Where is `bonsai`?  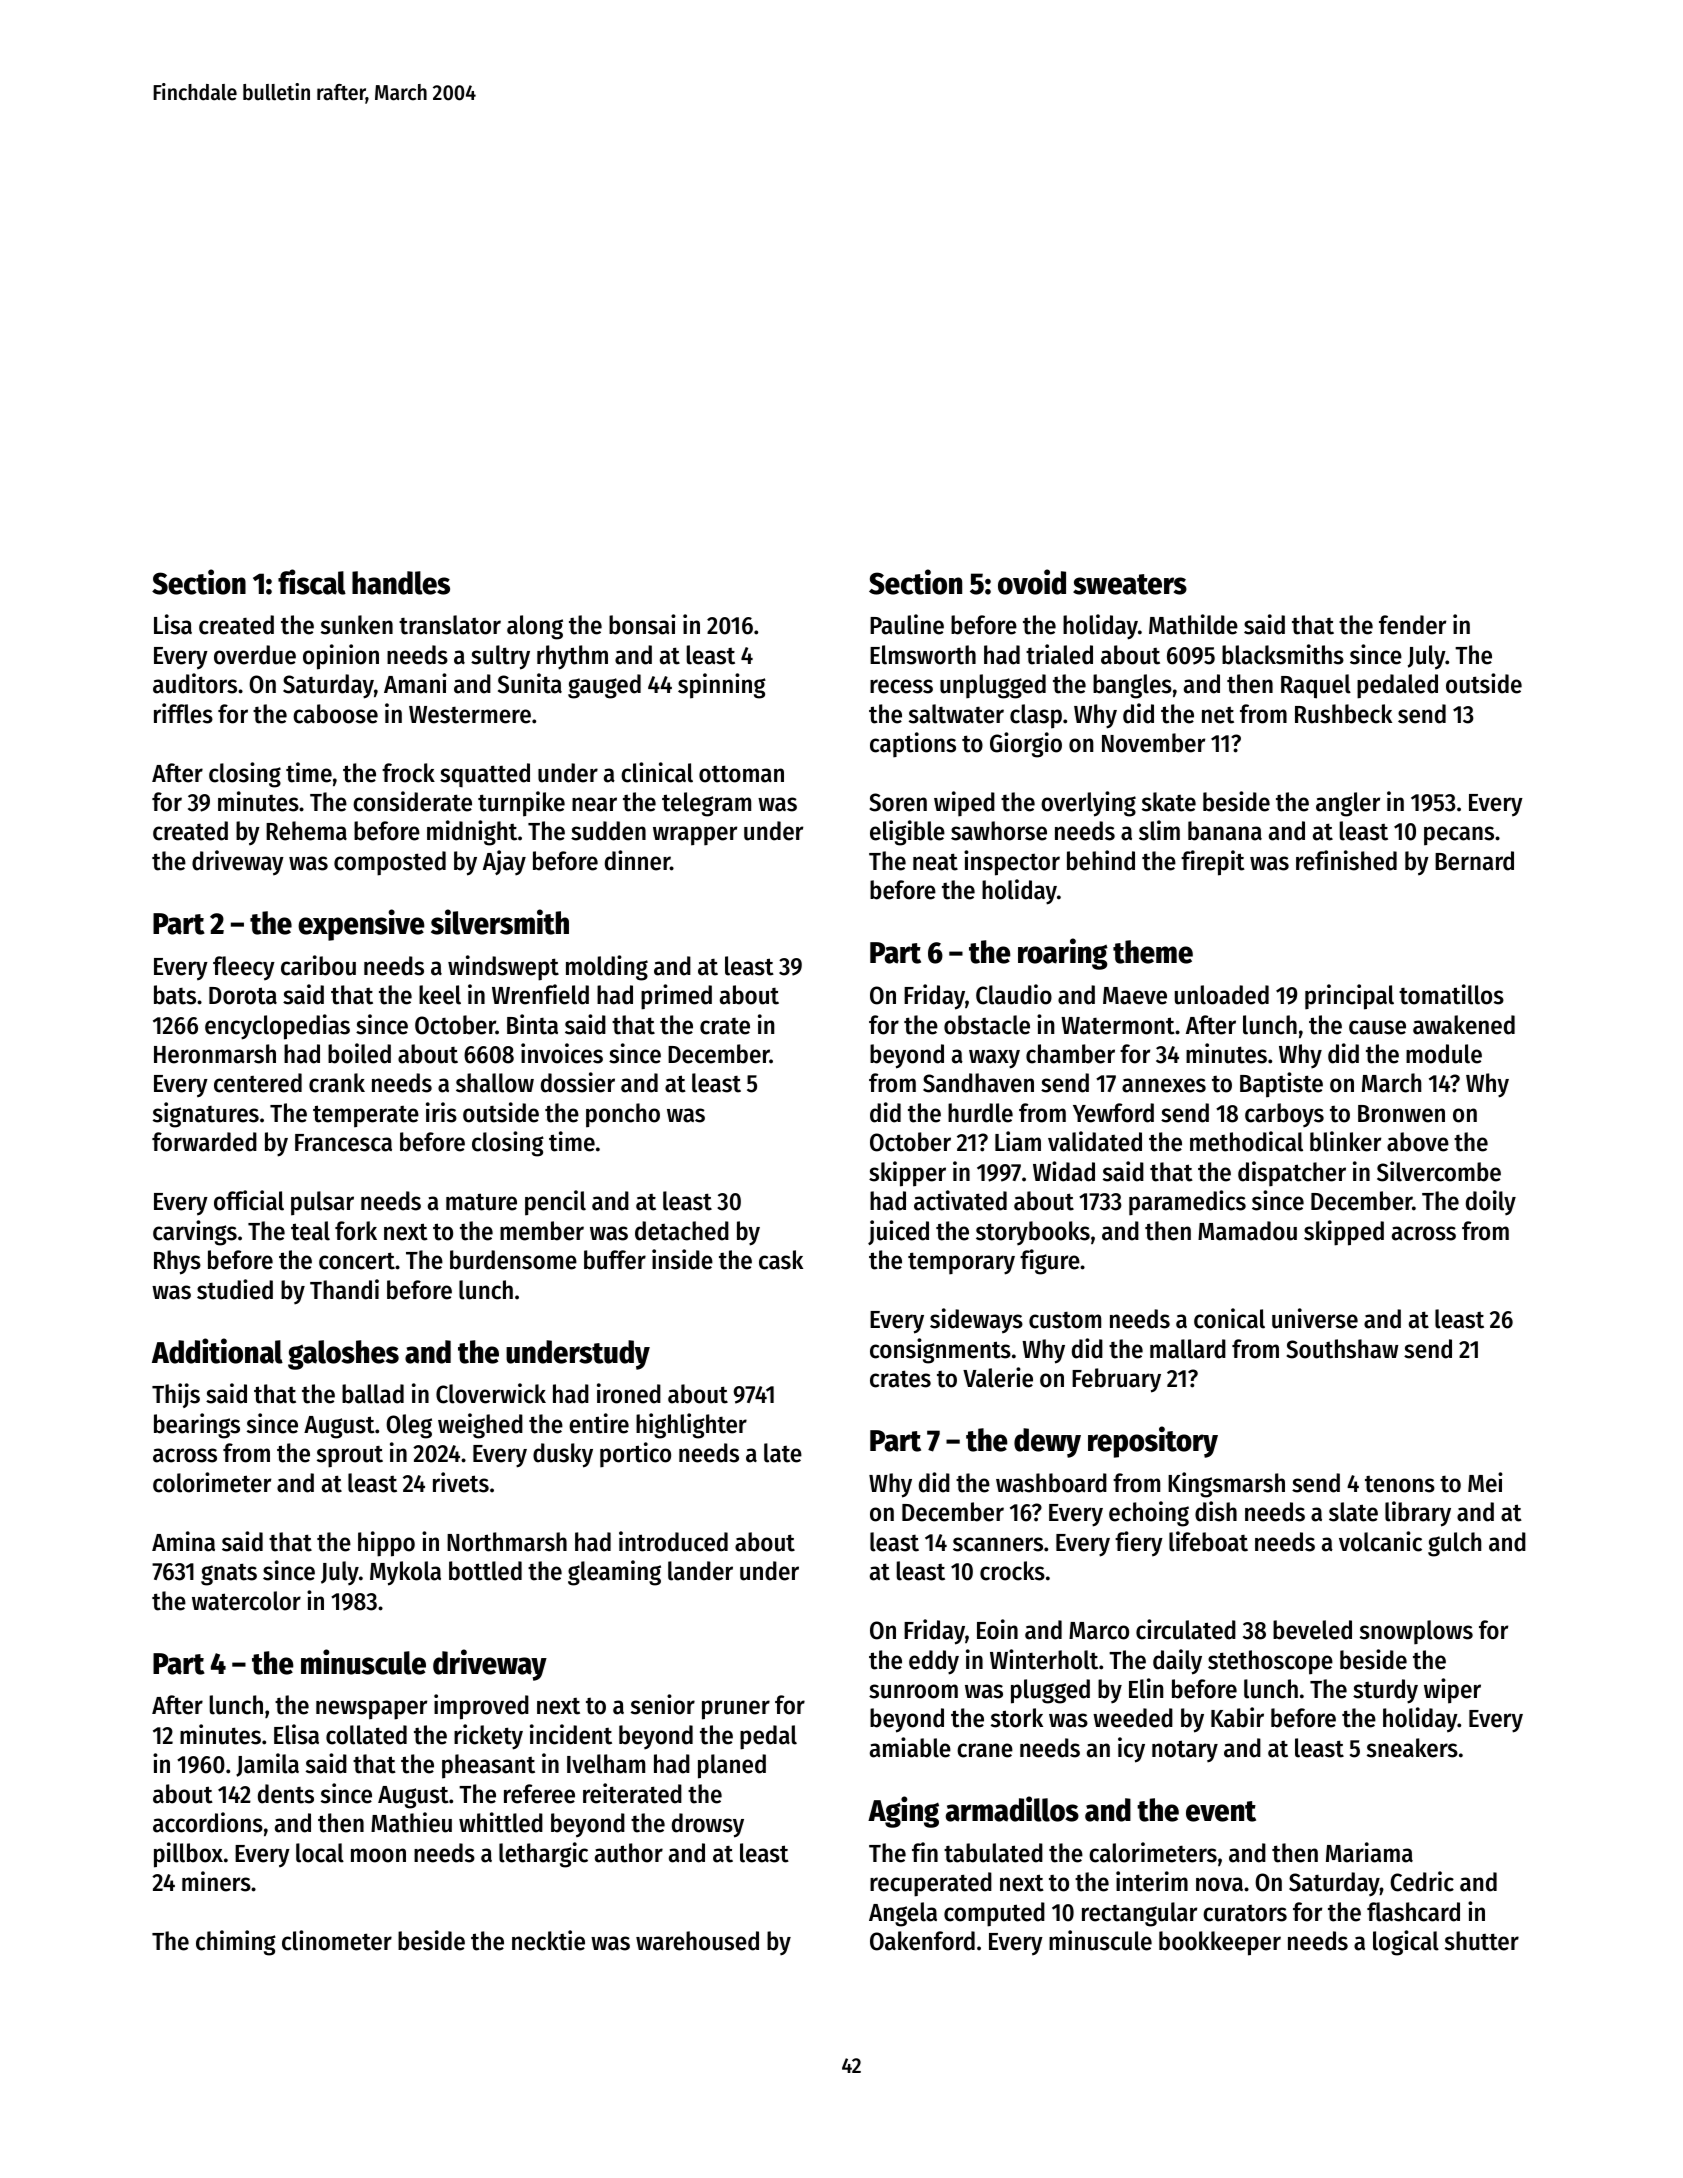 bonsai is located at coordinates (642, 624).
